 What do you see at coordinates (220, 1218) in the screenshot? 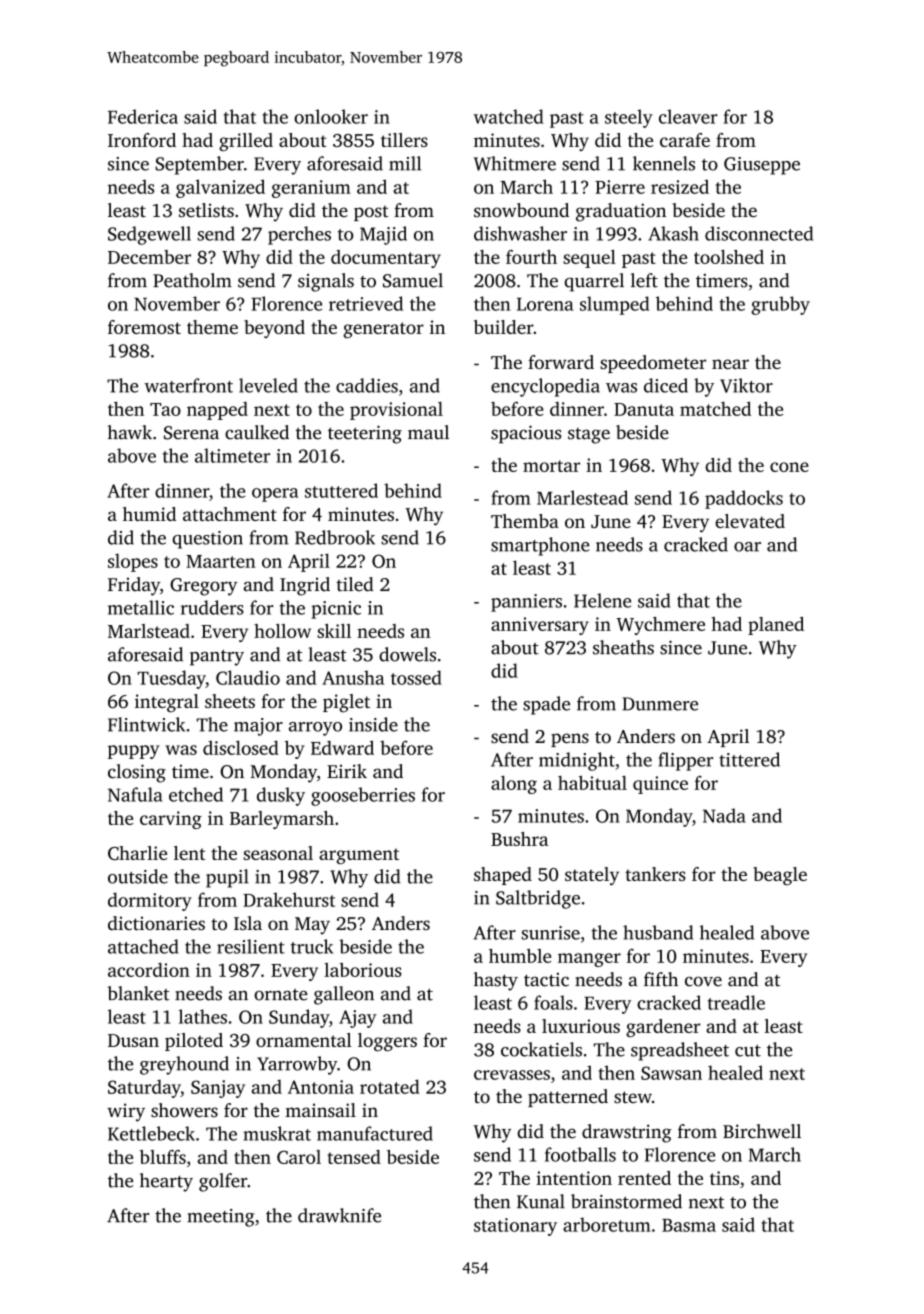
I see `meeting` at bounding box center [220, 1218].
